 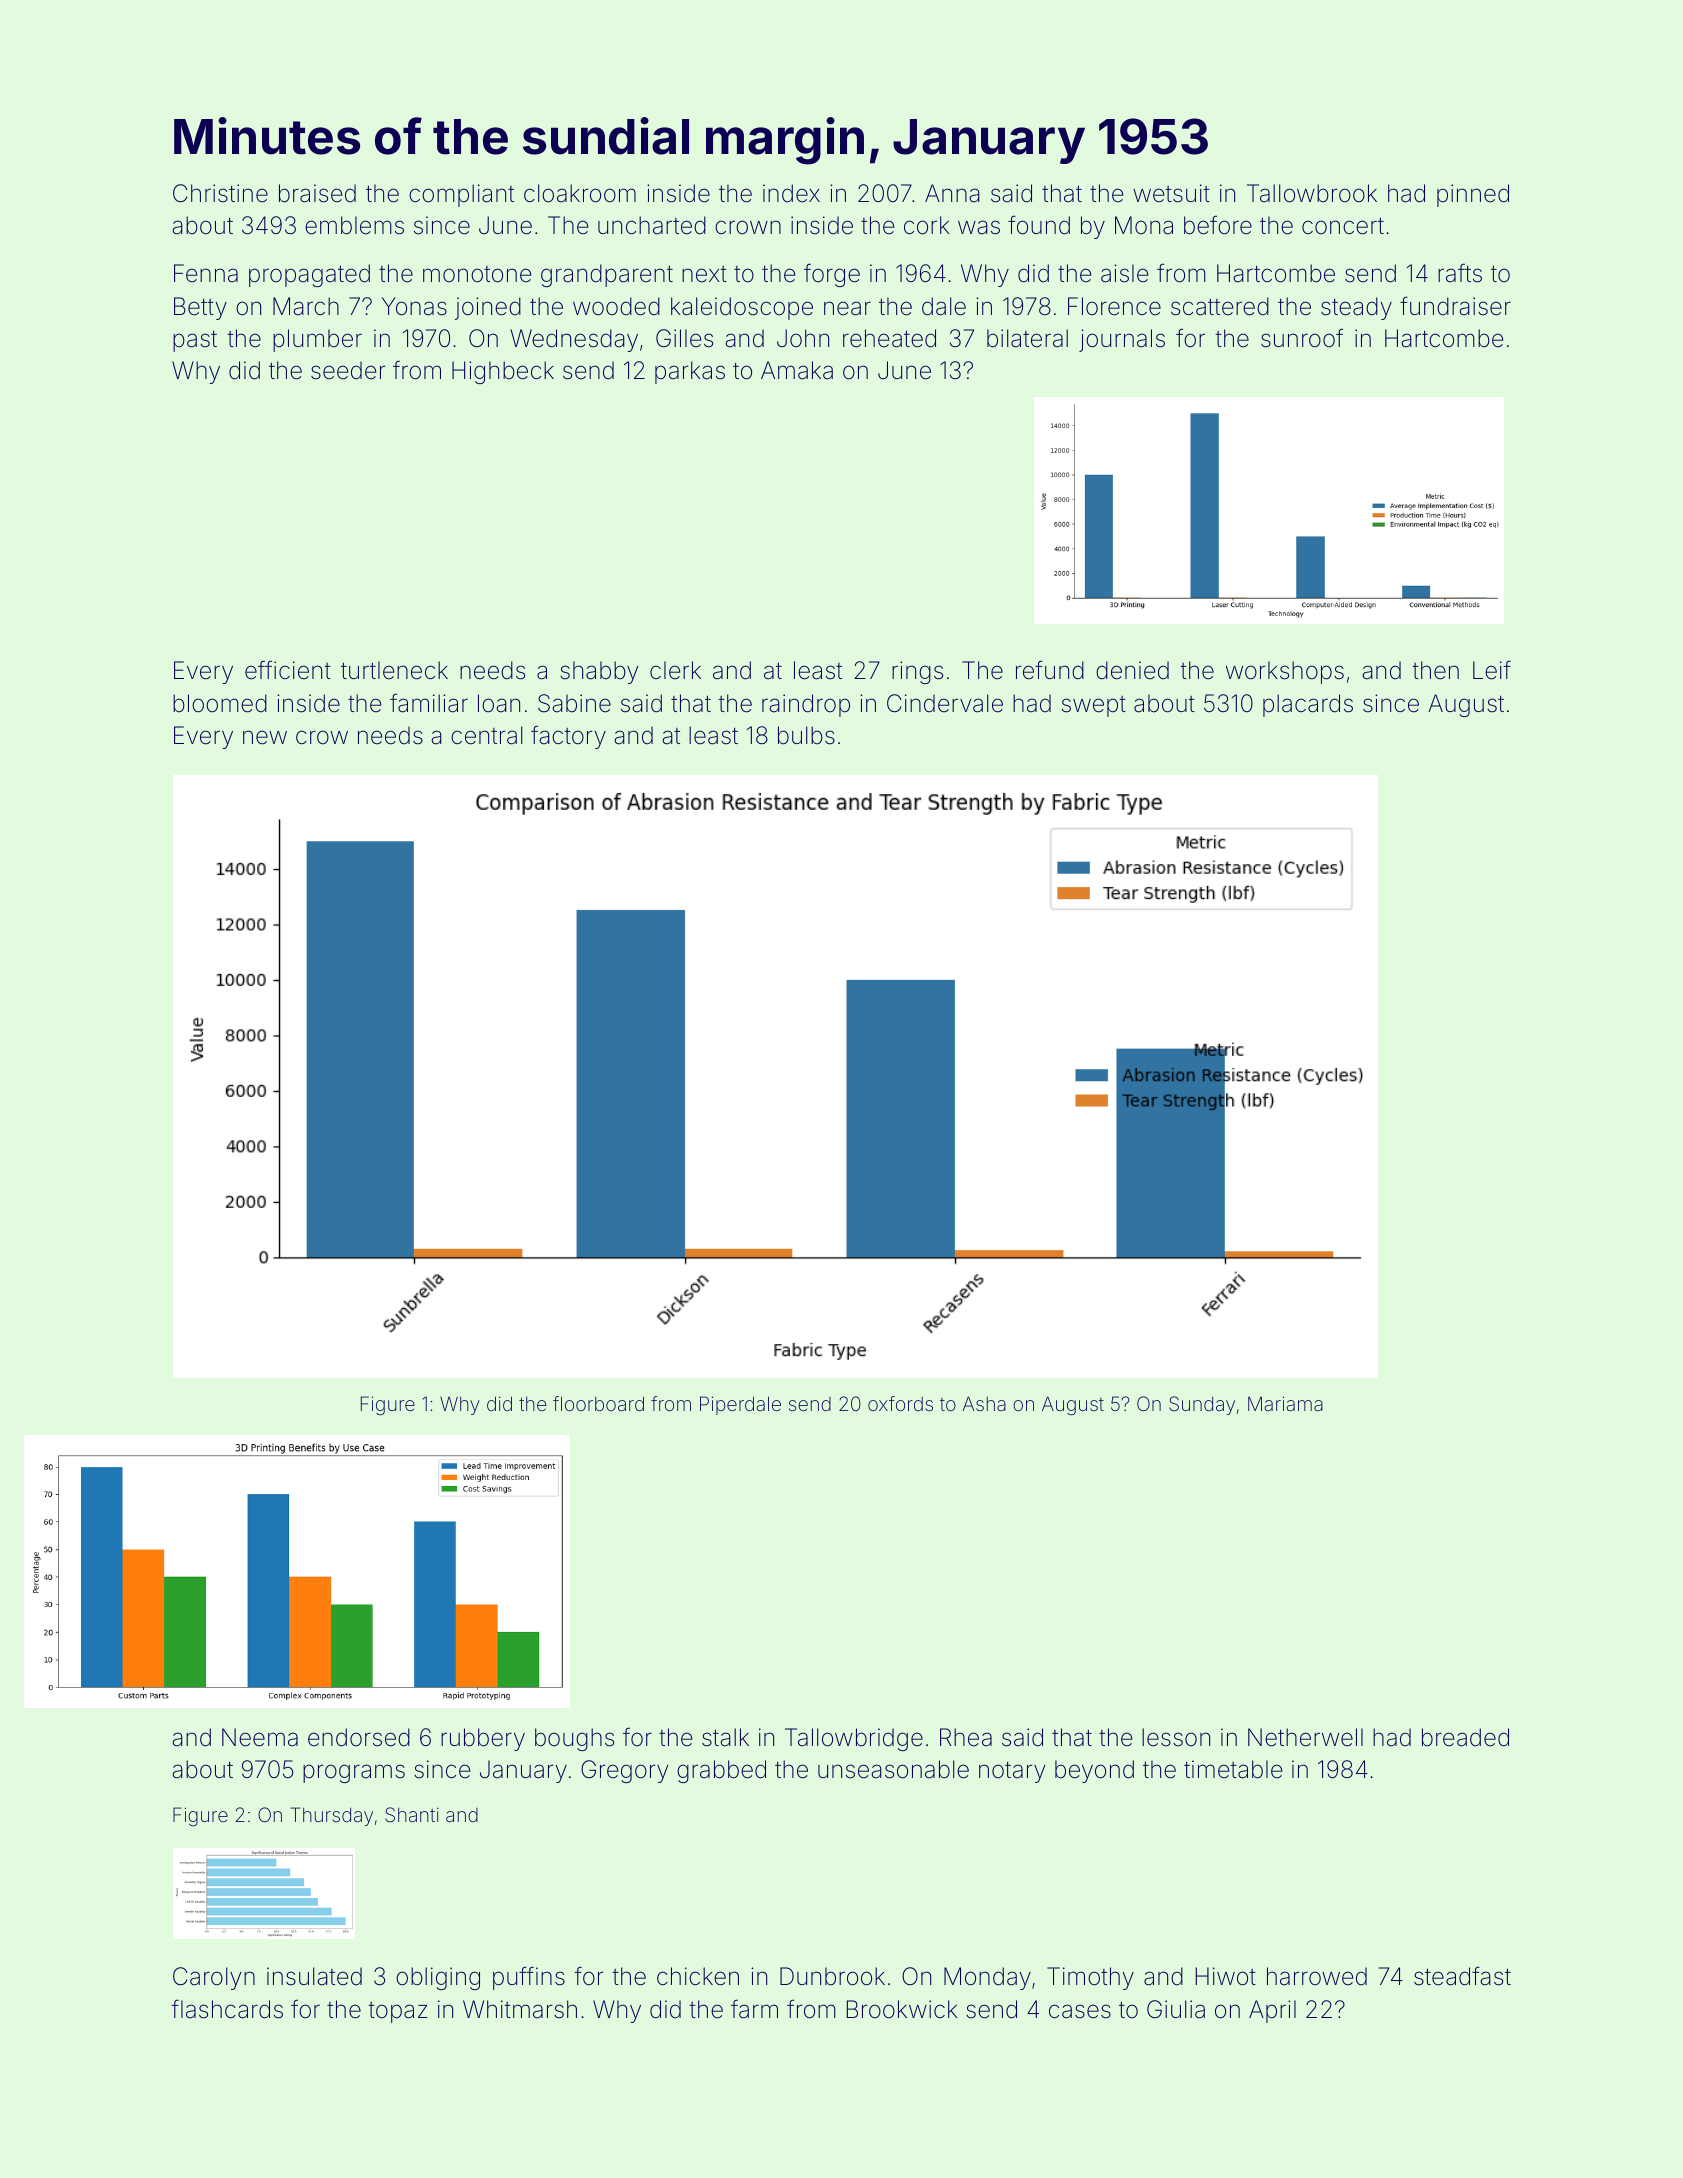 I want to click on grabbed, so click(x=721, y=1771).
